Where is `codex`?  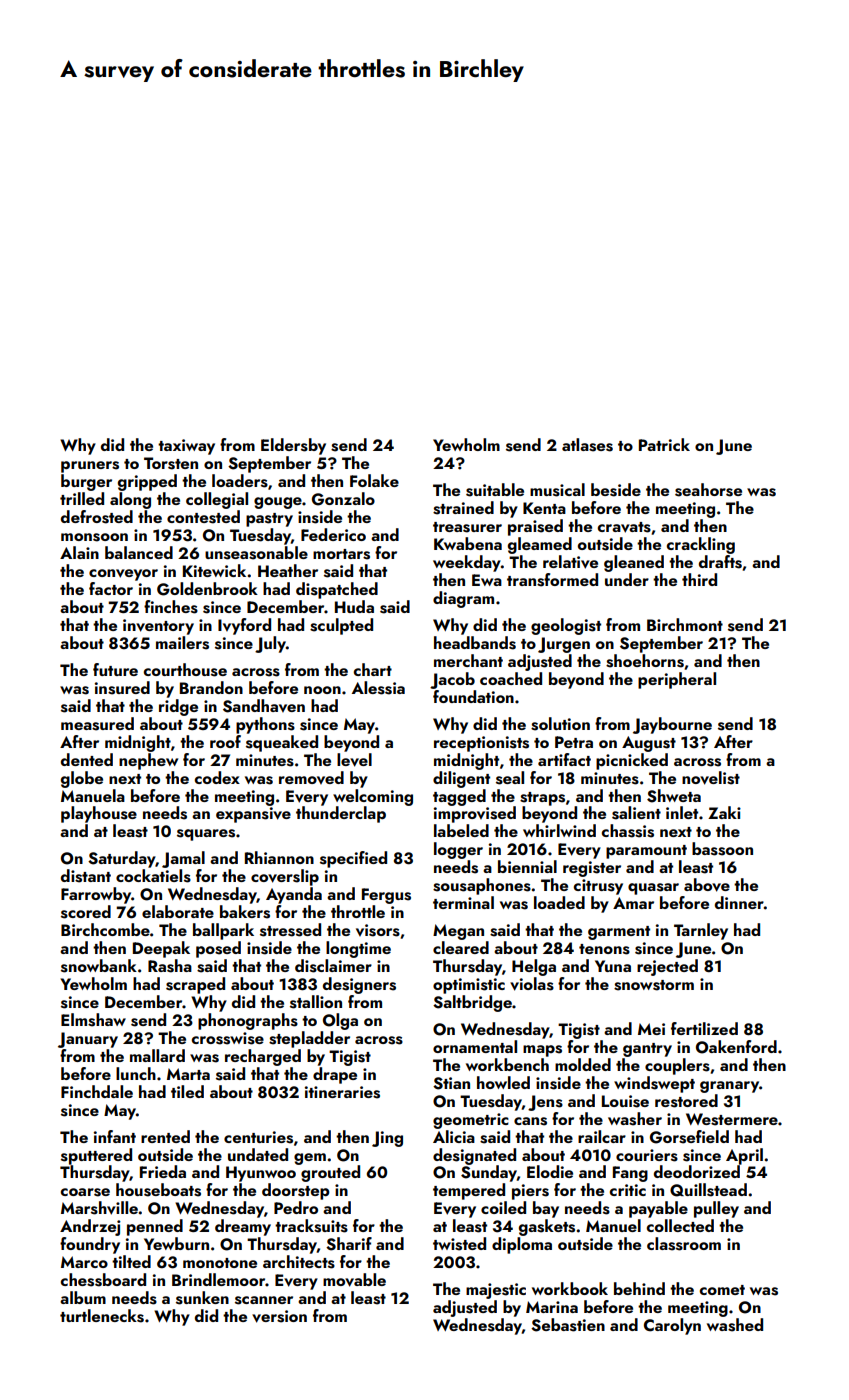 codex is located at coordinates (217, 777).
